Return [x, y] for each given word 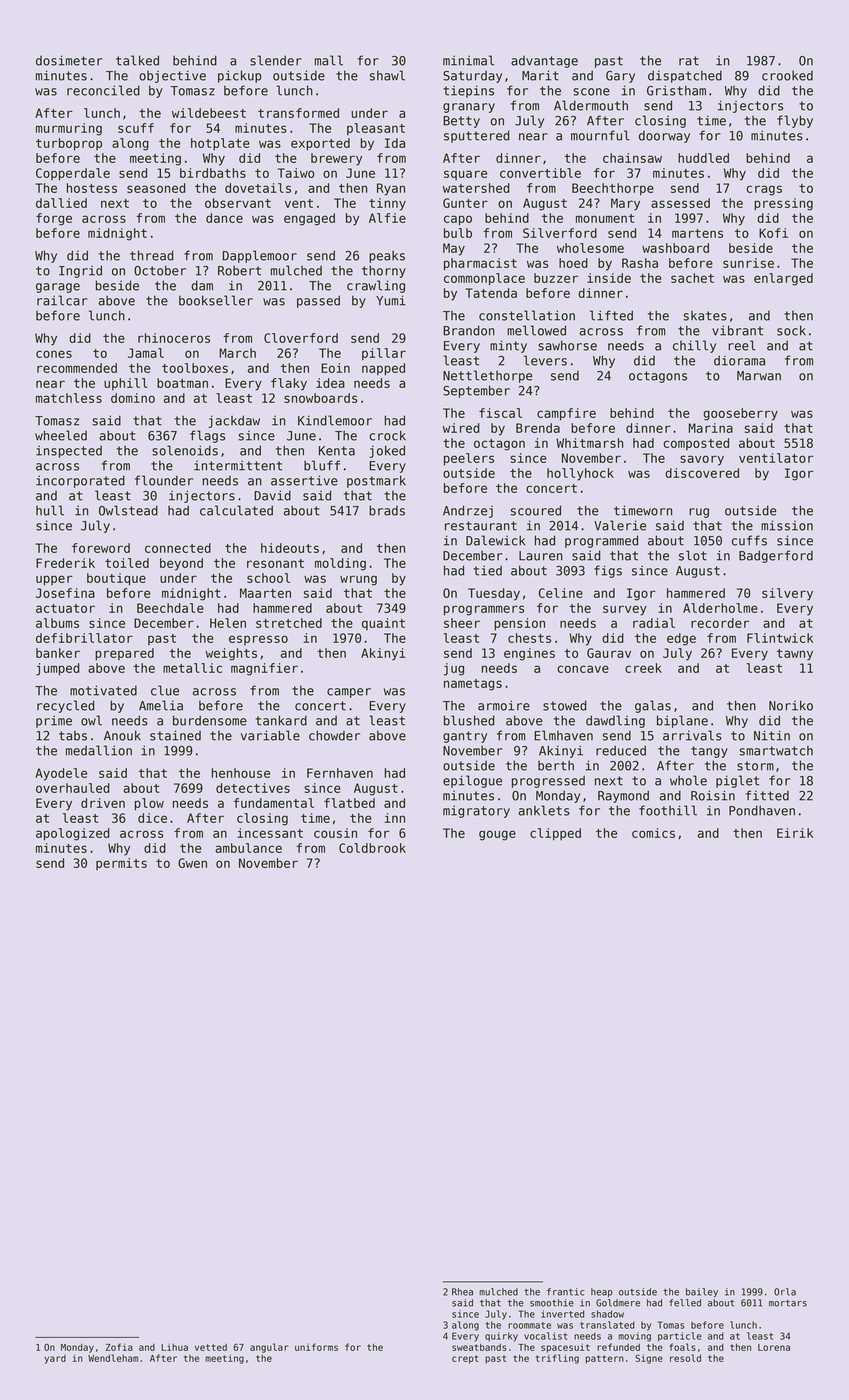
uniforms [316, 1347]
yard [55, 1359]
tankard [281, 720]
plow [149, 804]
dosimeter [69, 60]
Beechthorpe [613, 189]
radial [654, 623]
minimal [468, 60]
